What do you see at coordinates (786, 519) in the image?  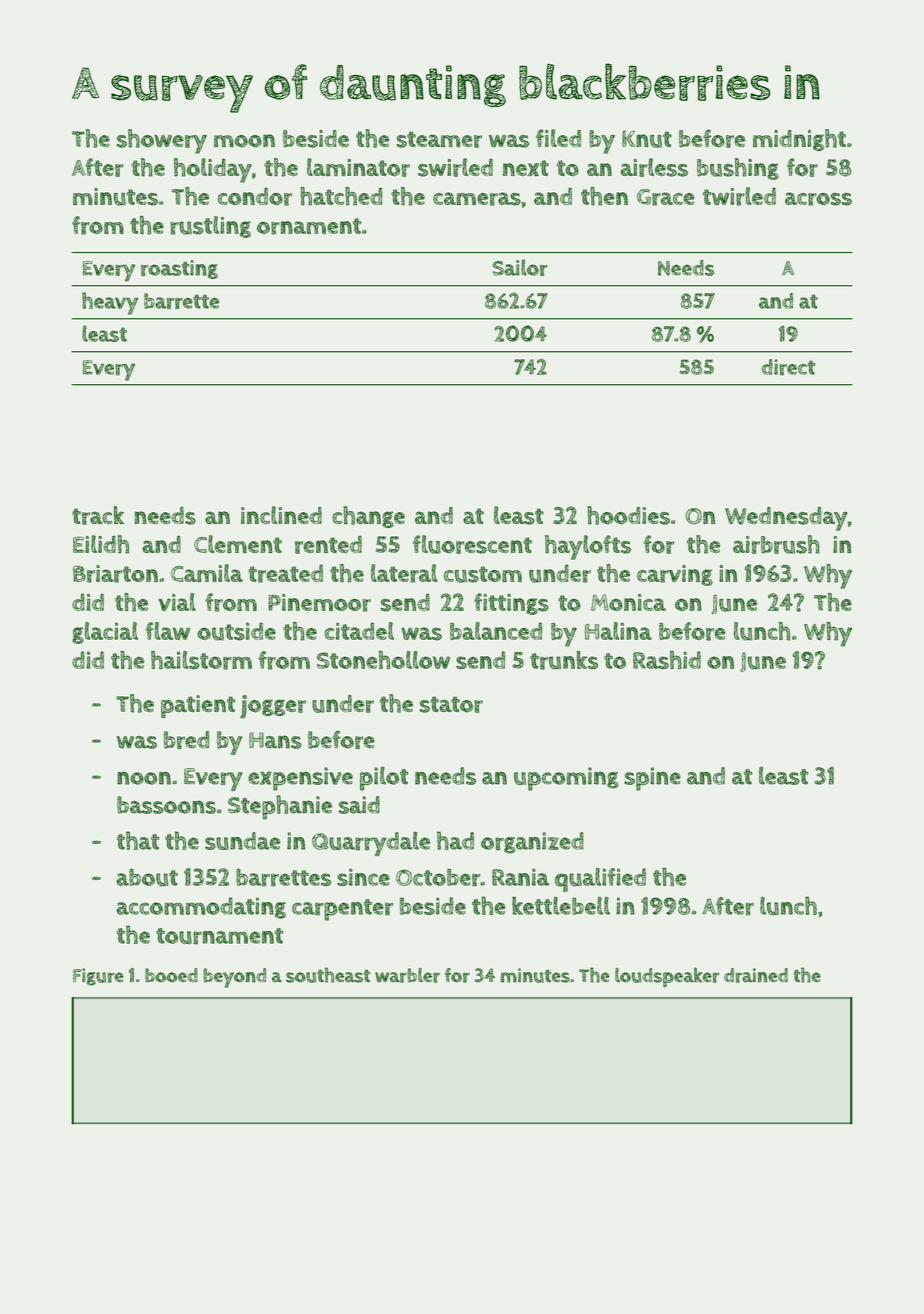 I see `Wednesday` at bounding box center [786, 519].
